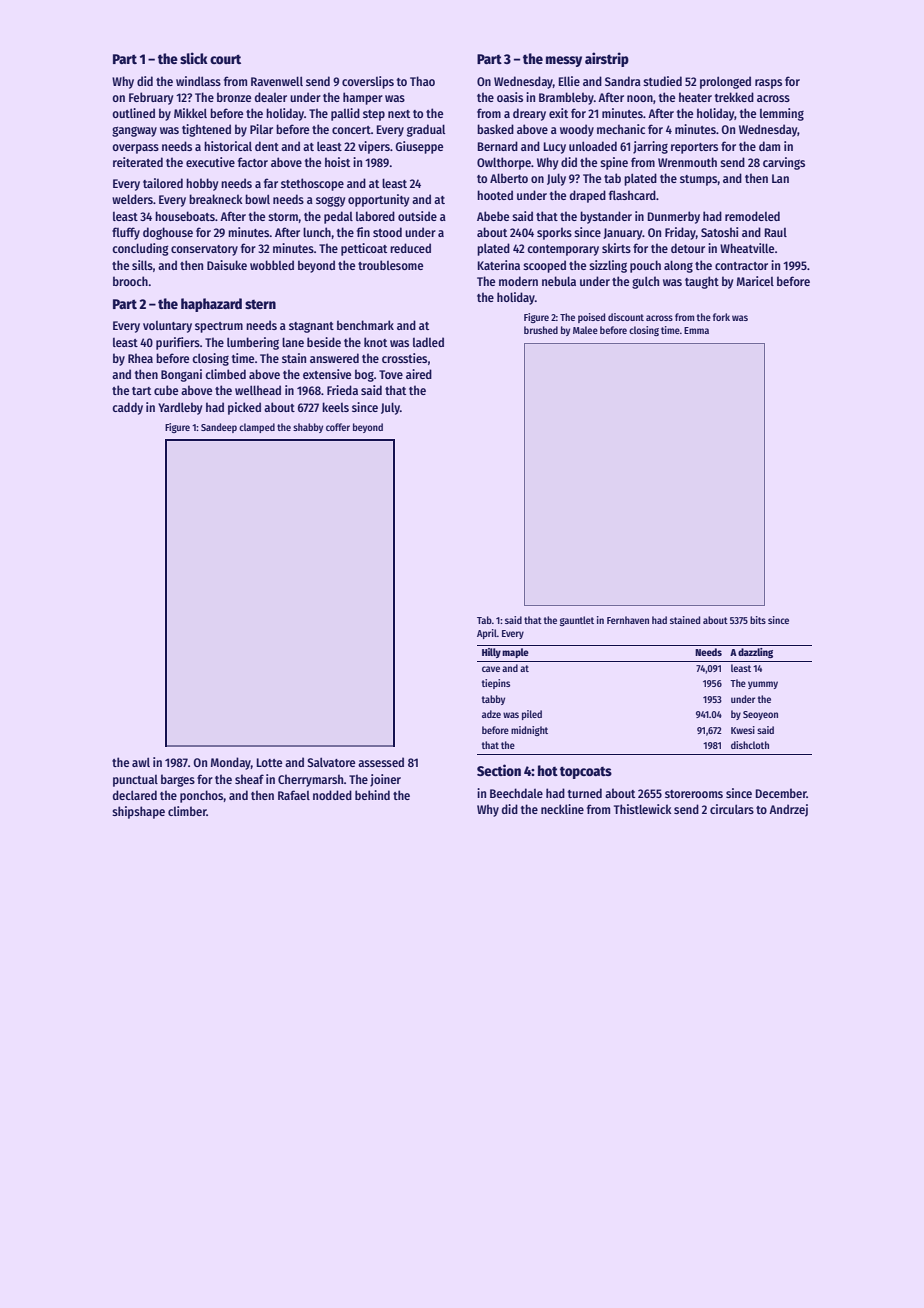  I want to click on Yardleby, so click(180, 408).
